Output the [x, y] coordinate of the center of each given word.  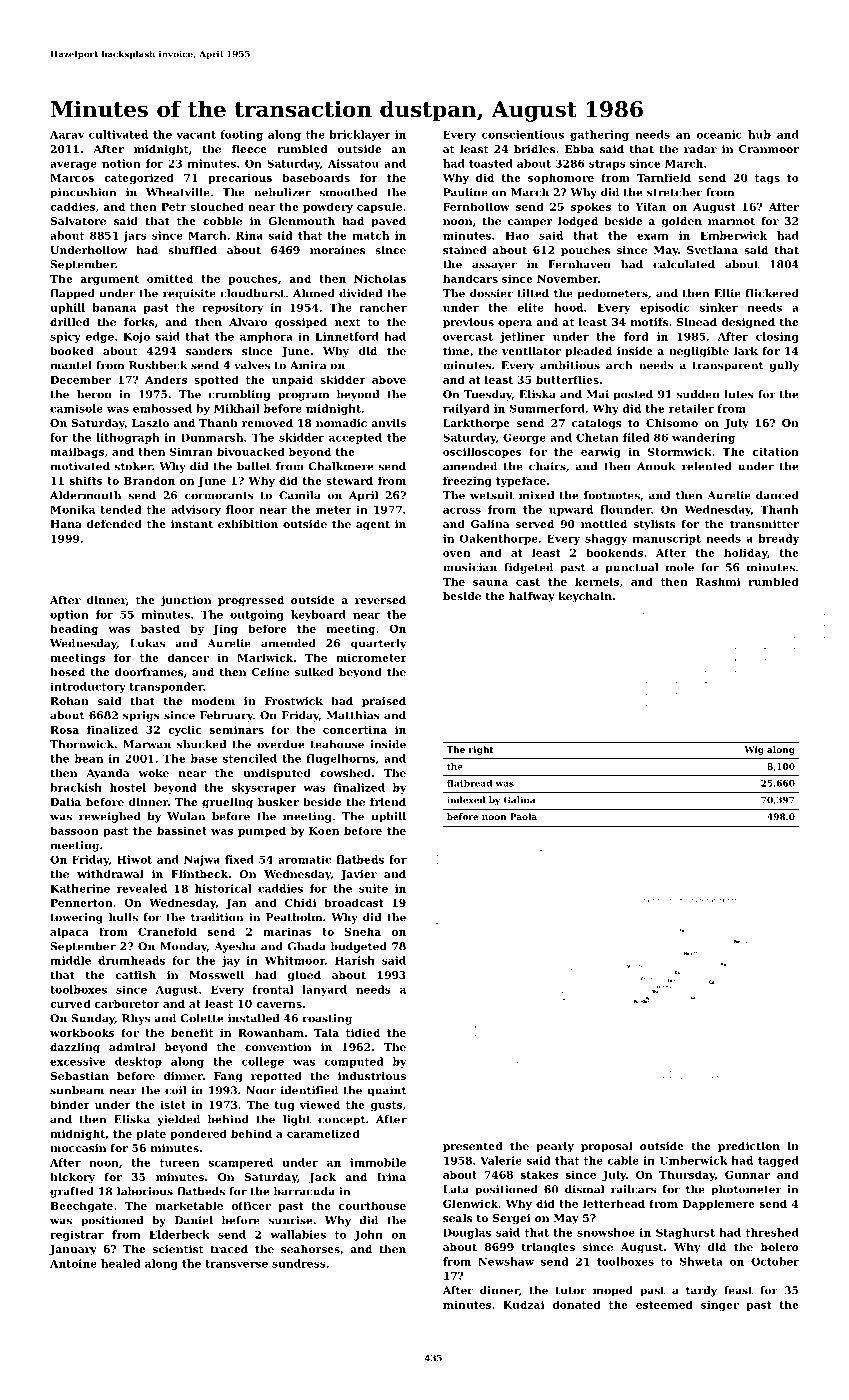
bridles [534, 149]
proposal [607, 1147]
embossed [162, 408]
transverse [236, 1264]
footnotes [612, 495]
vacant [196, 135]
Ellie [727, 293]
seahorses [310, 1249]
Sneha [362, 931]
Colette [202, 1018]
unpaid [292, 380]
